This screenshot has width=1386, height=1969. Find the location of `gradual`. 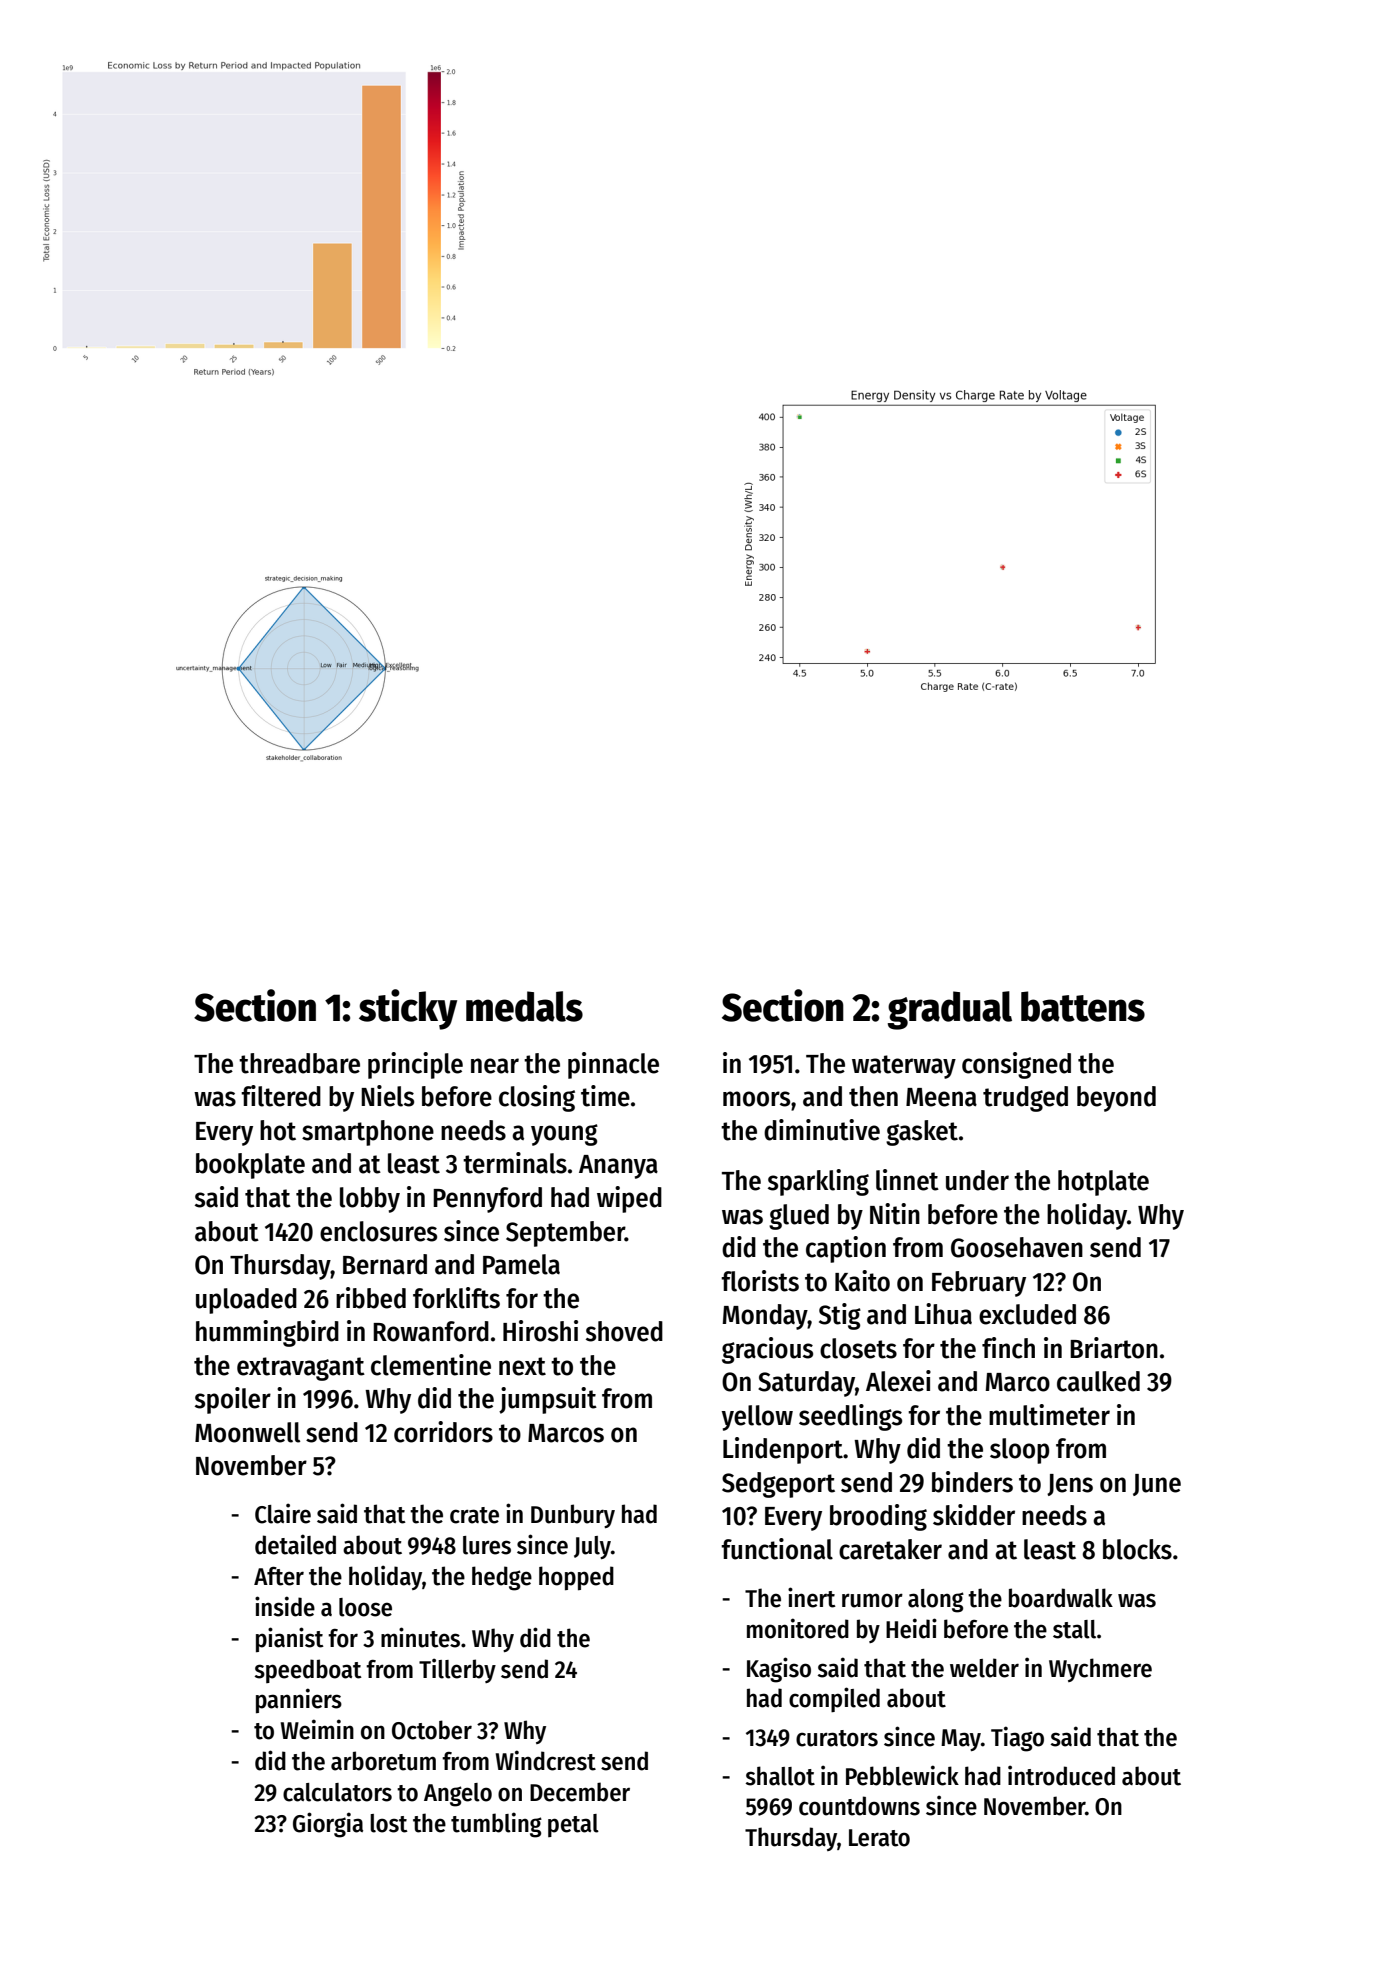

gradual is located at coordinates (950, 1010).
